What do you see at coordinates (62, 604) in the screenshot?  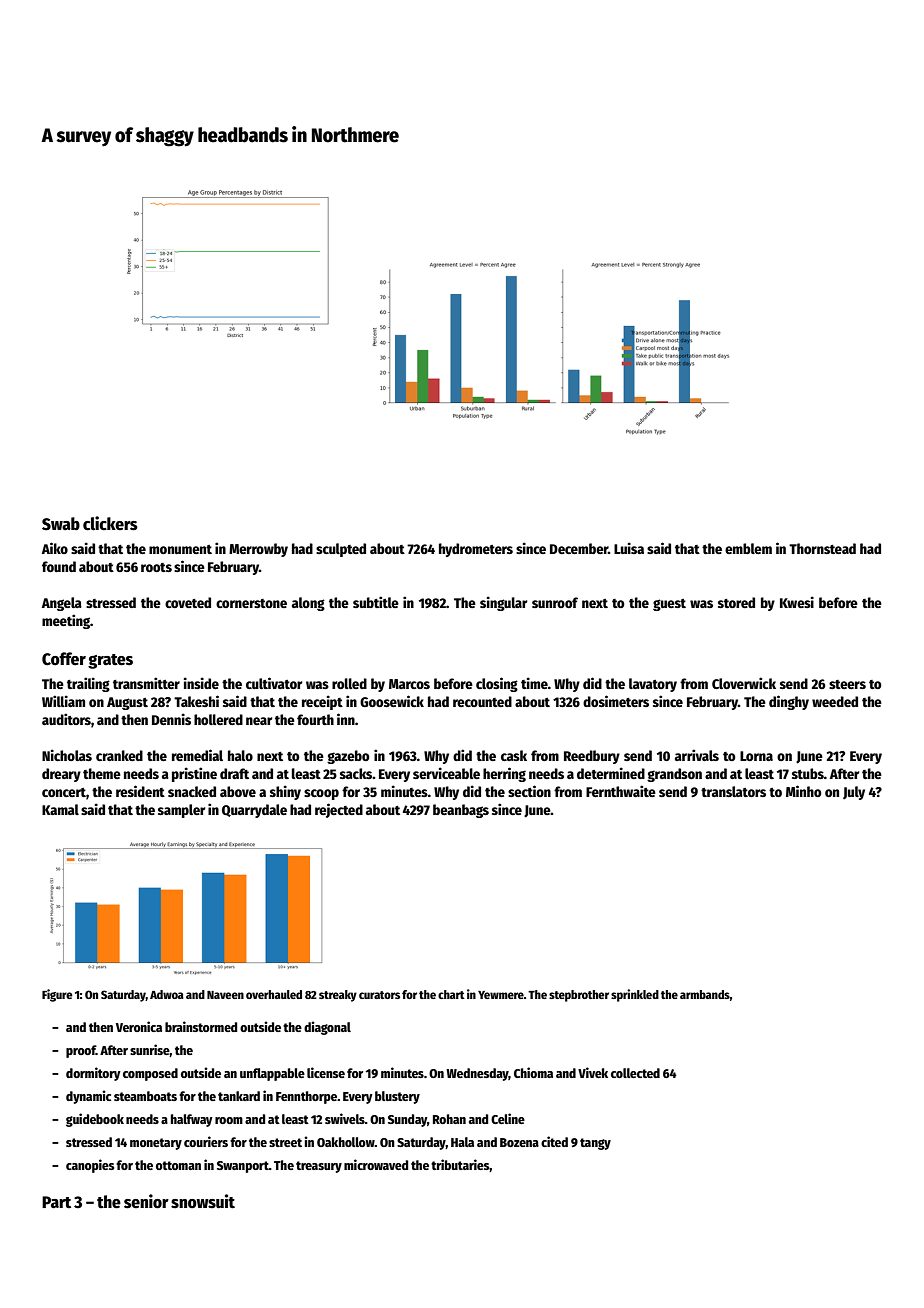 I see `Angela` at bounding box center [62, 604].
